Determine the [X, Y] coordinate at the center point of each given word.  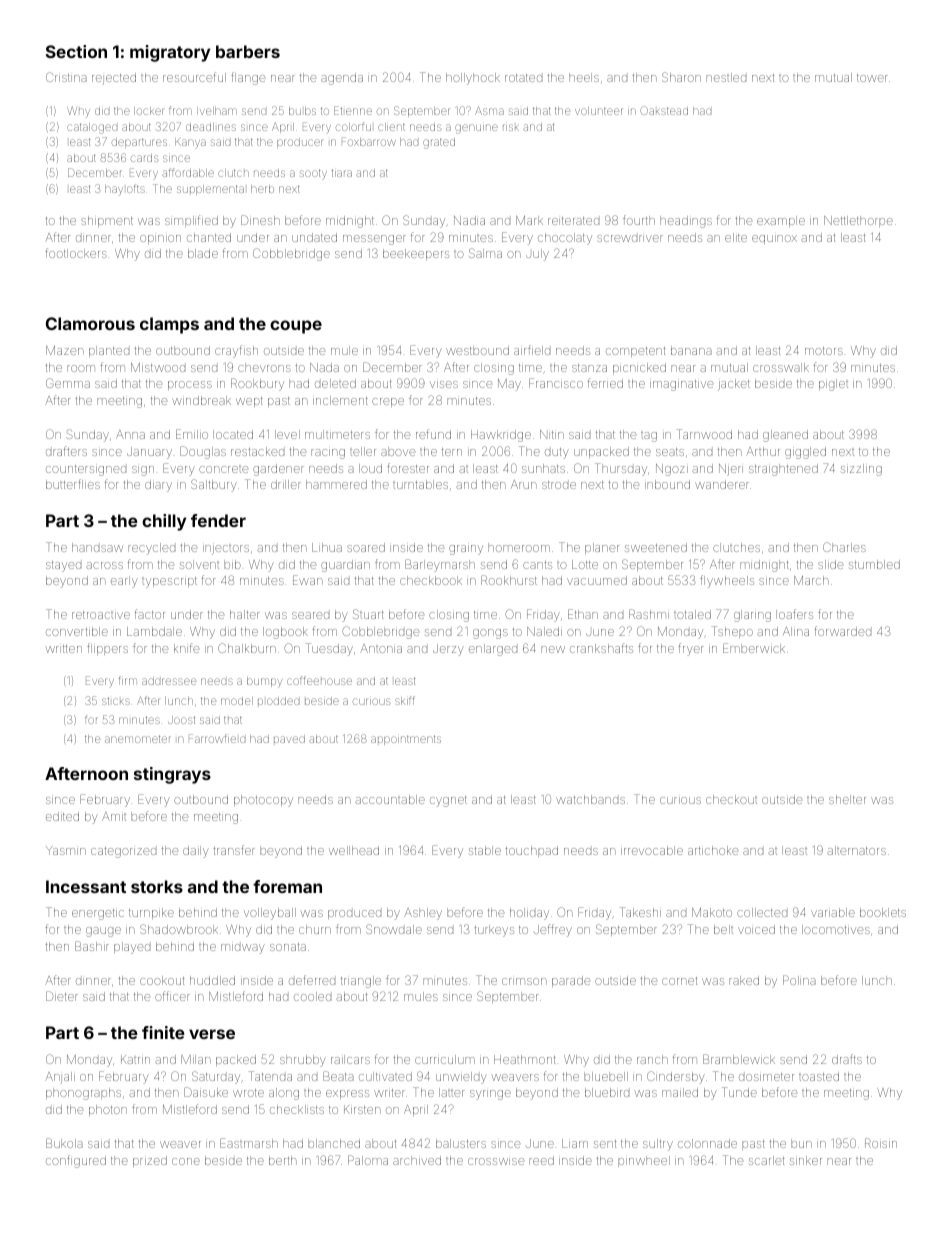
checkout [731, 799]
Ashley [423, 914]
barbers [248, 51]
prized [150, 1161]
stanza [589, 368]
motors [824, 351]
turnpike [151, 913]
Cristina [66, 77]
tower [872, 78]
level [287, 434]
